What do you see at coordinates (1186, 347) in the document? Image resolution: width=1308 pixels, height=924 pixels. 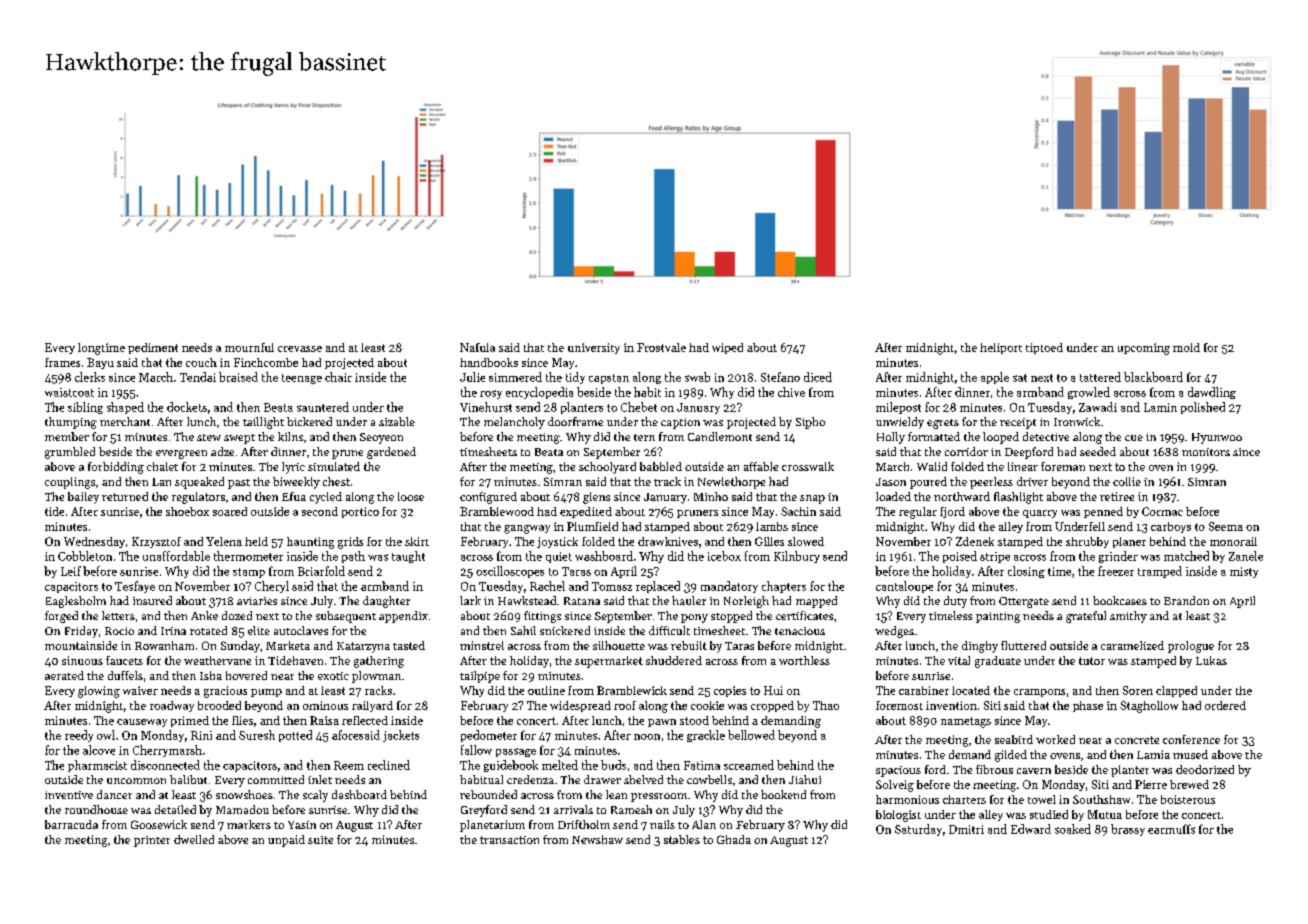 I see `mold` at bounding box center [1186, 347].
